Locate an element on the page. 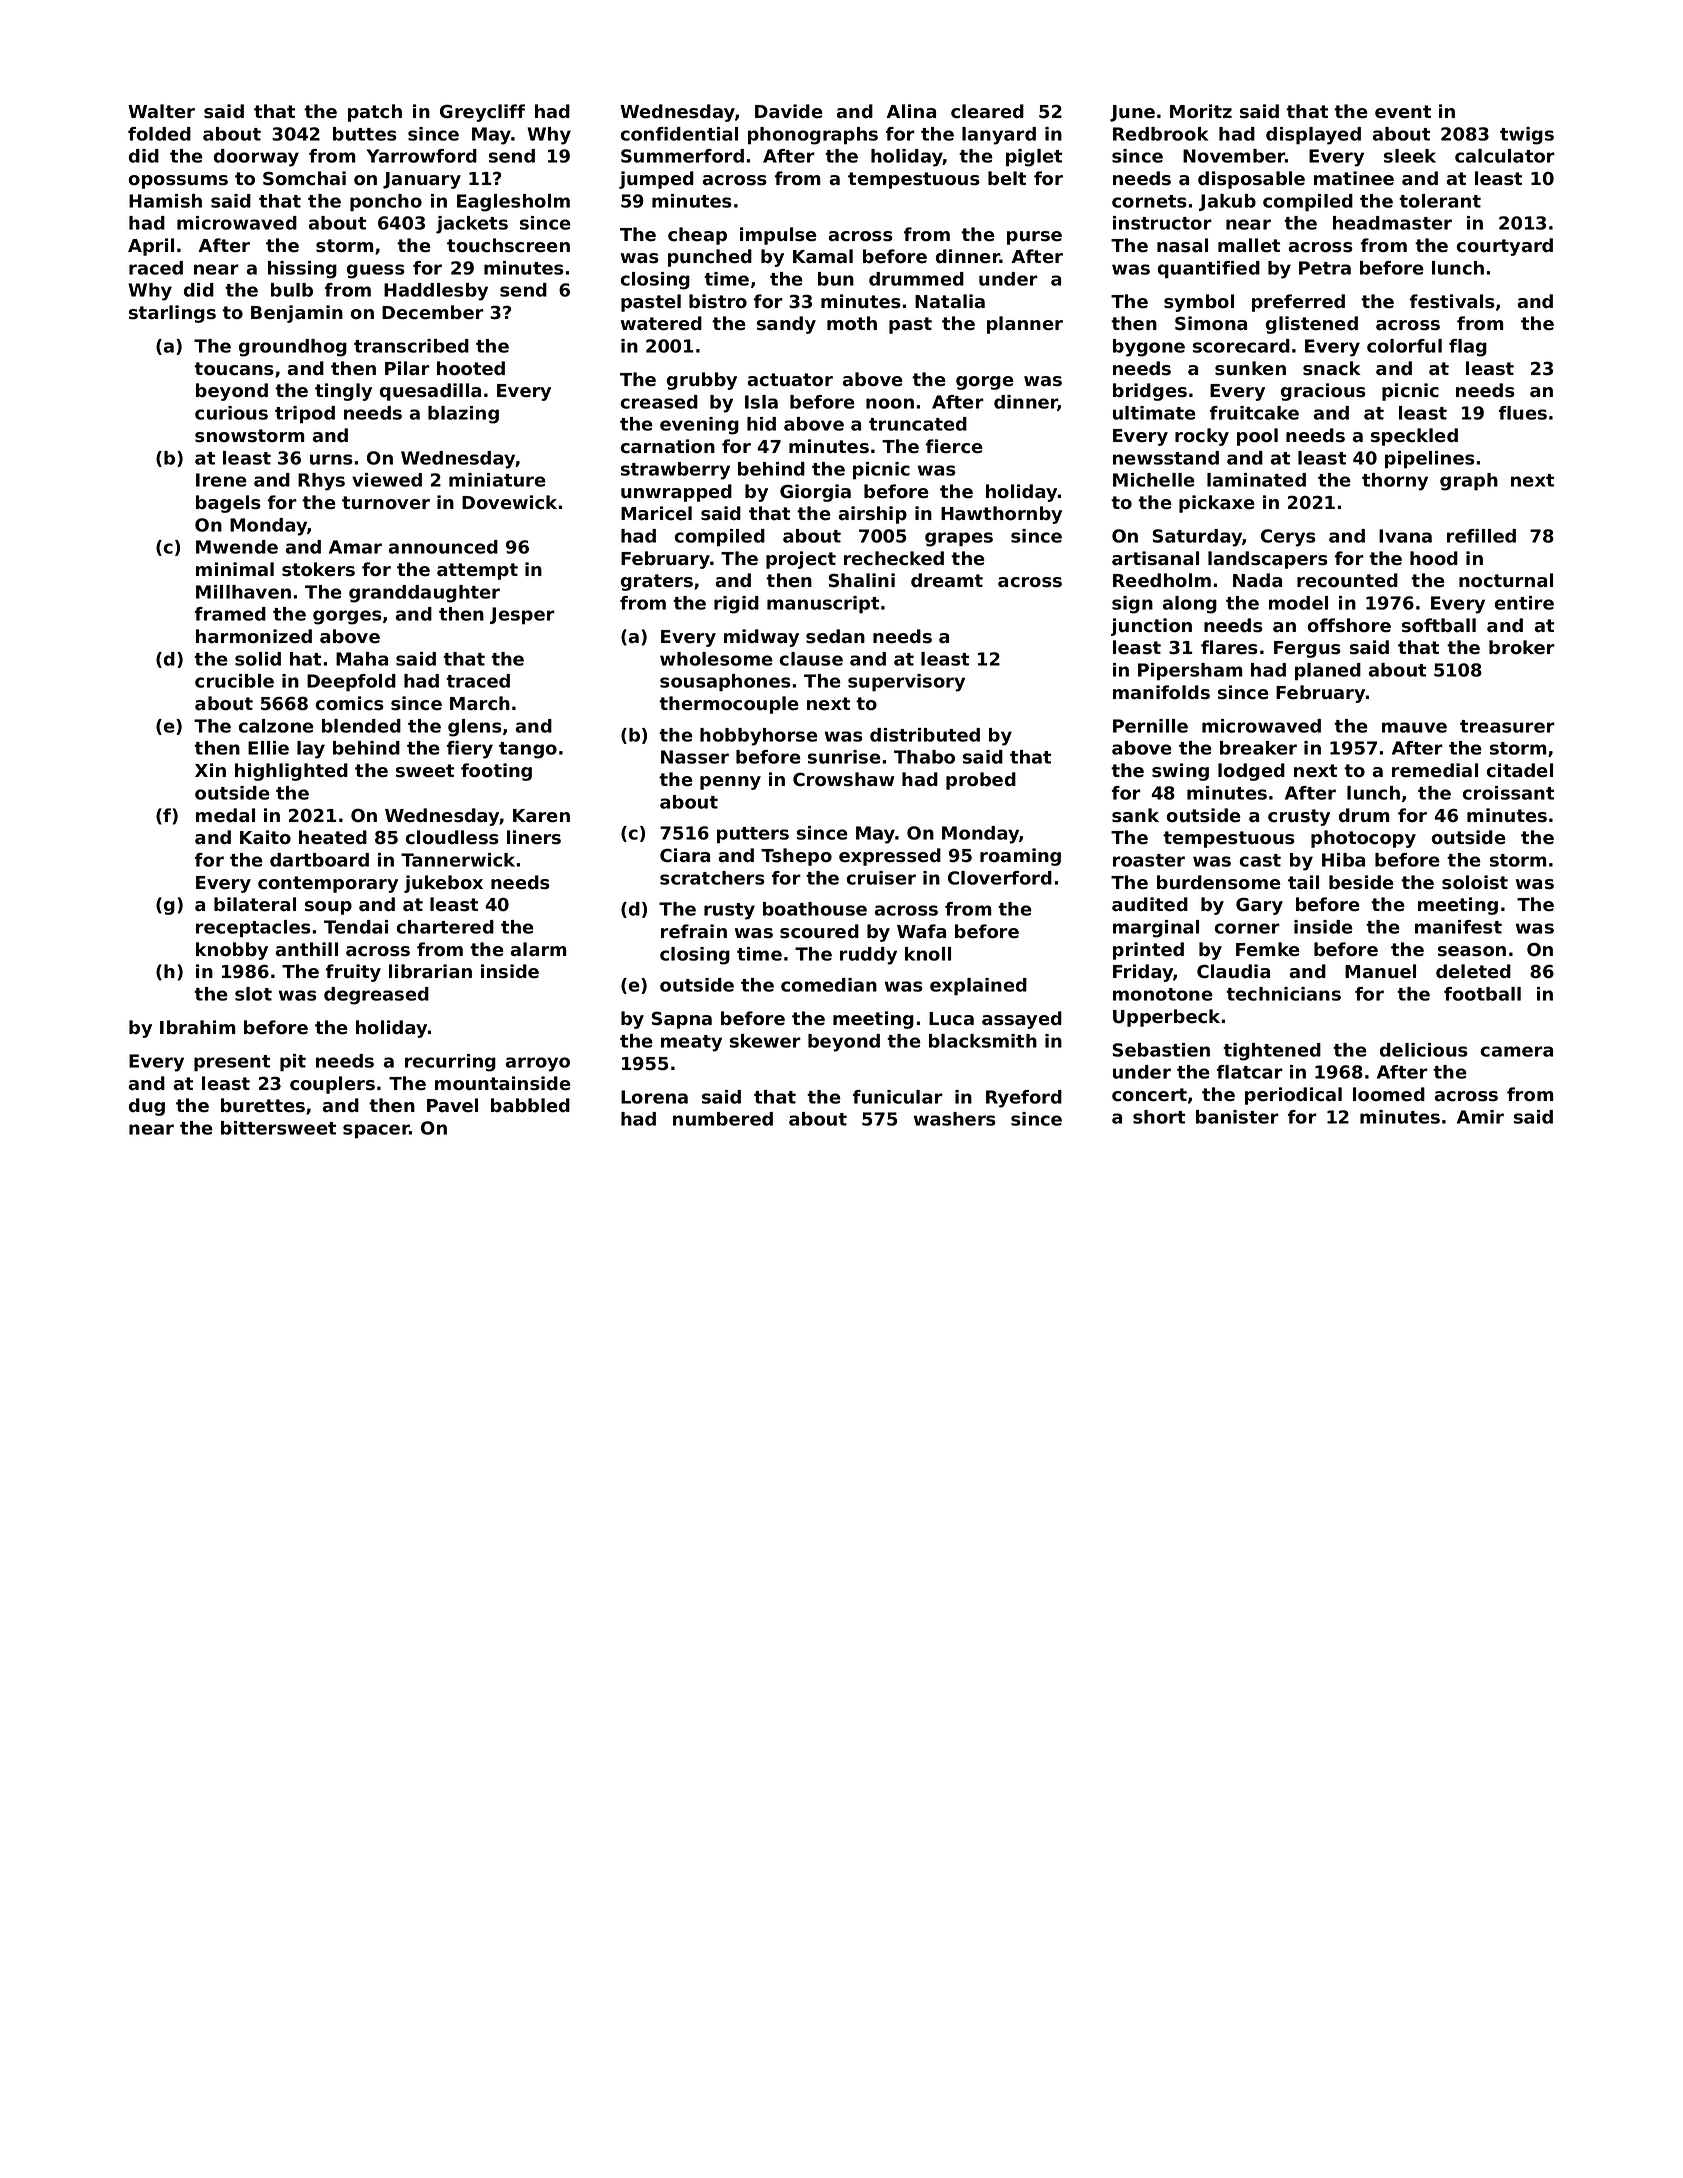  washers is located at coordinates (955, 1119).
